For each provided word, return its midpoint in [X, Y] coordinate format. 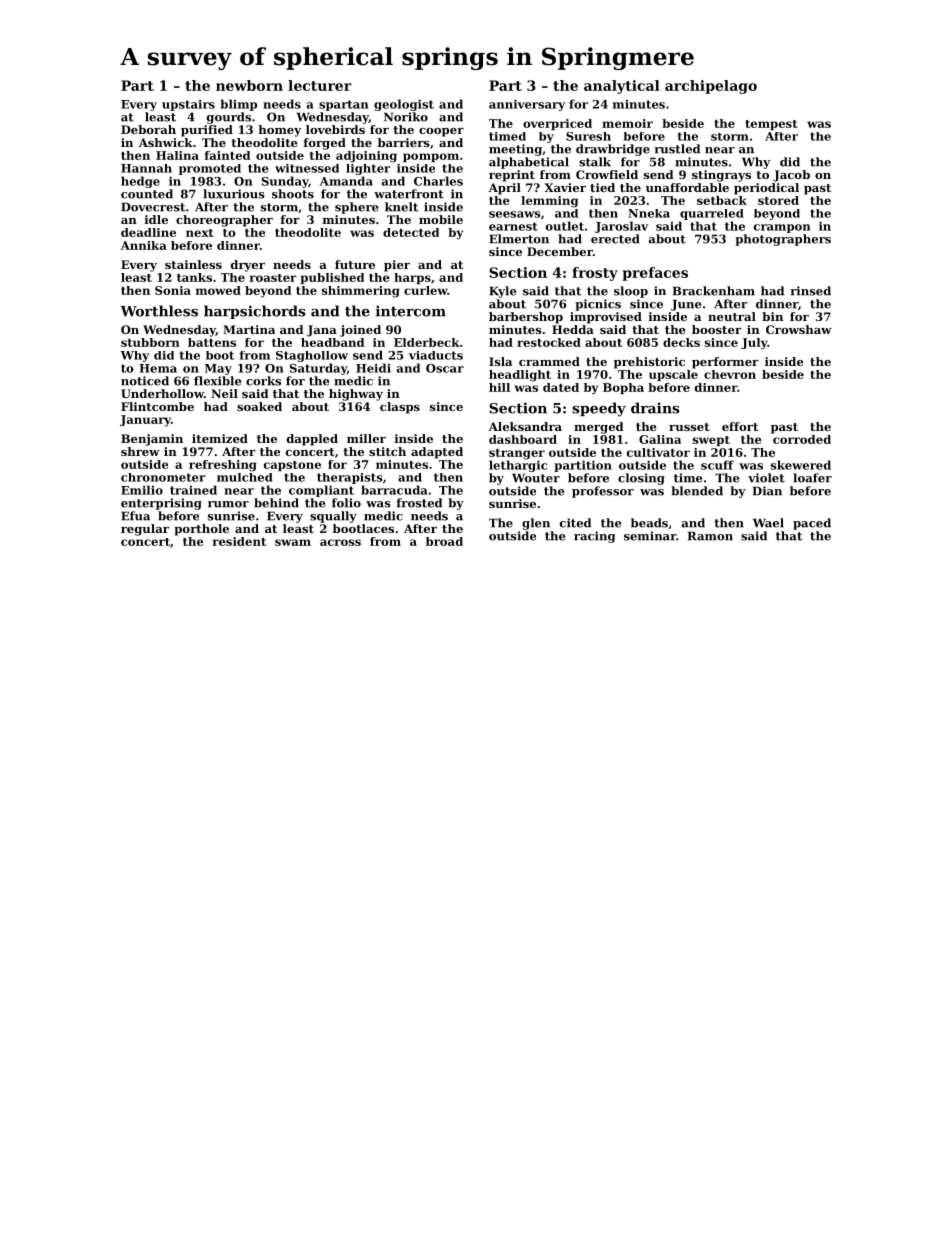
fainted [228, 155]
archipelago [711, 87]
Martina [249, 329]
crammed [549, 361]
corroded [802, 439]
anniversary [527, 105]
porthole [201, 530]
